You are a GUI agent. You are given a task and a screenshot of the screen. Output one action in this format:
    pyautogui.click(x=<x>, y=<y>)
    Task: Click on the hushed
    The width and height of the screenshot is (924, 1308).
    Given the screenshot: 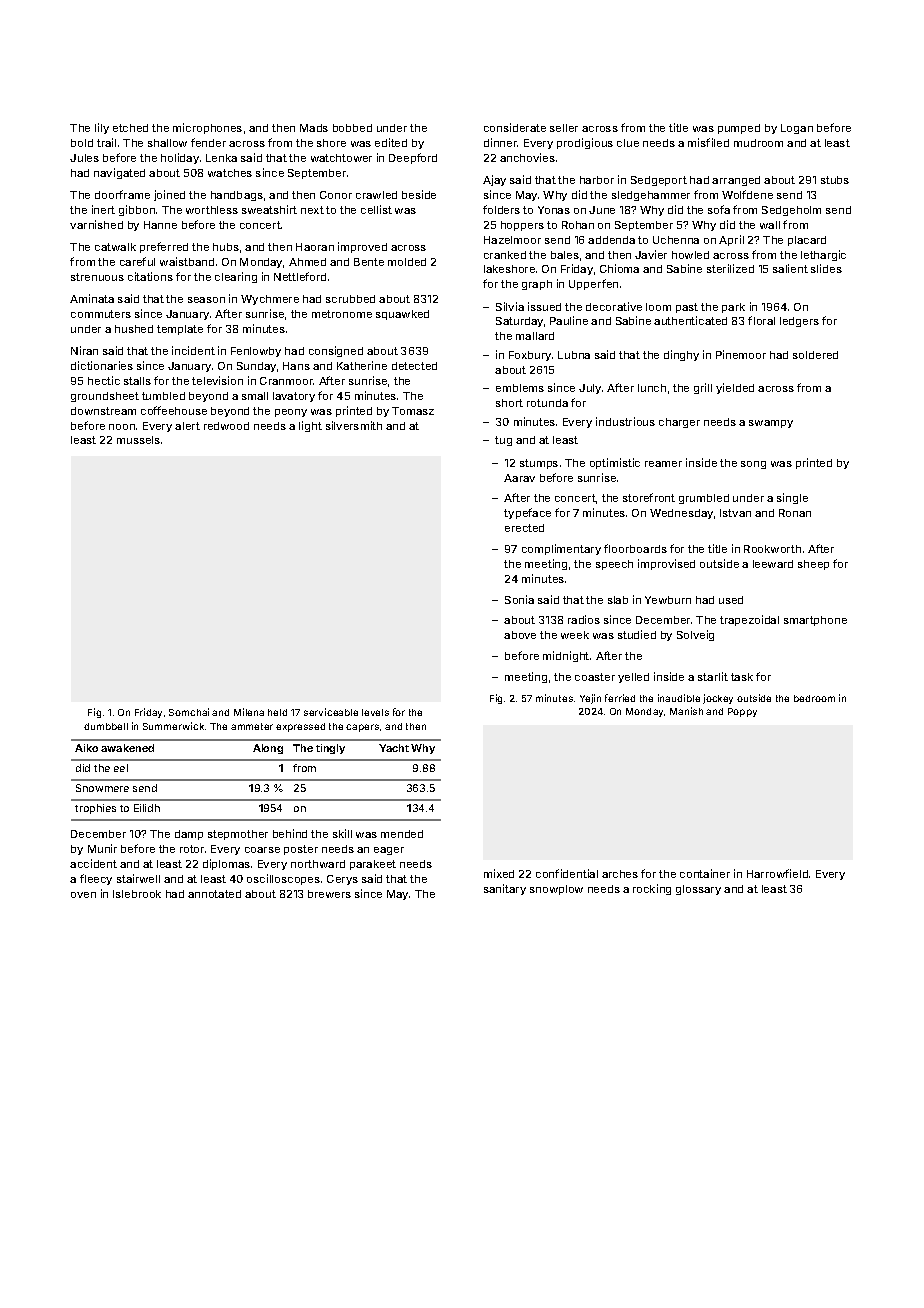 What is the action you would take?
    pyautogui.click(x=134, y=329)
